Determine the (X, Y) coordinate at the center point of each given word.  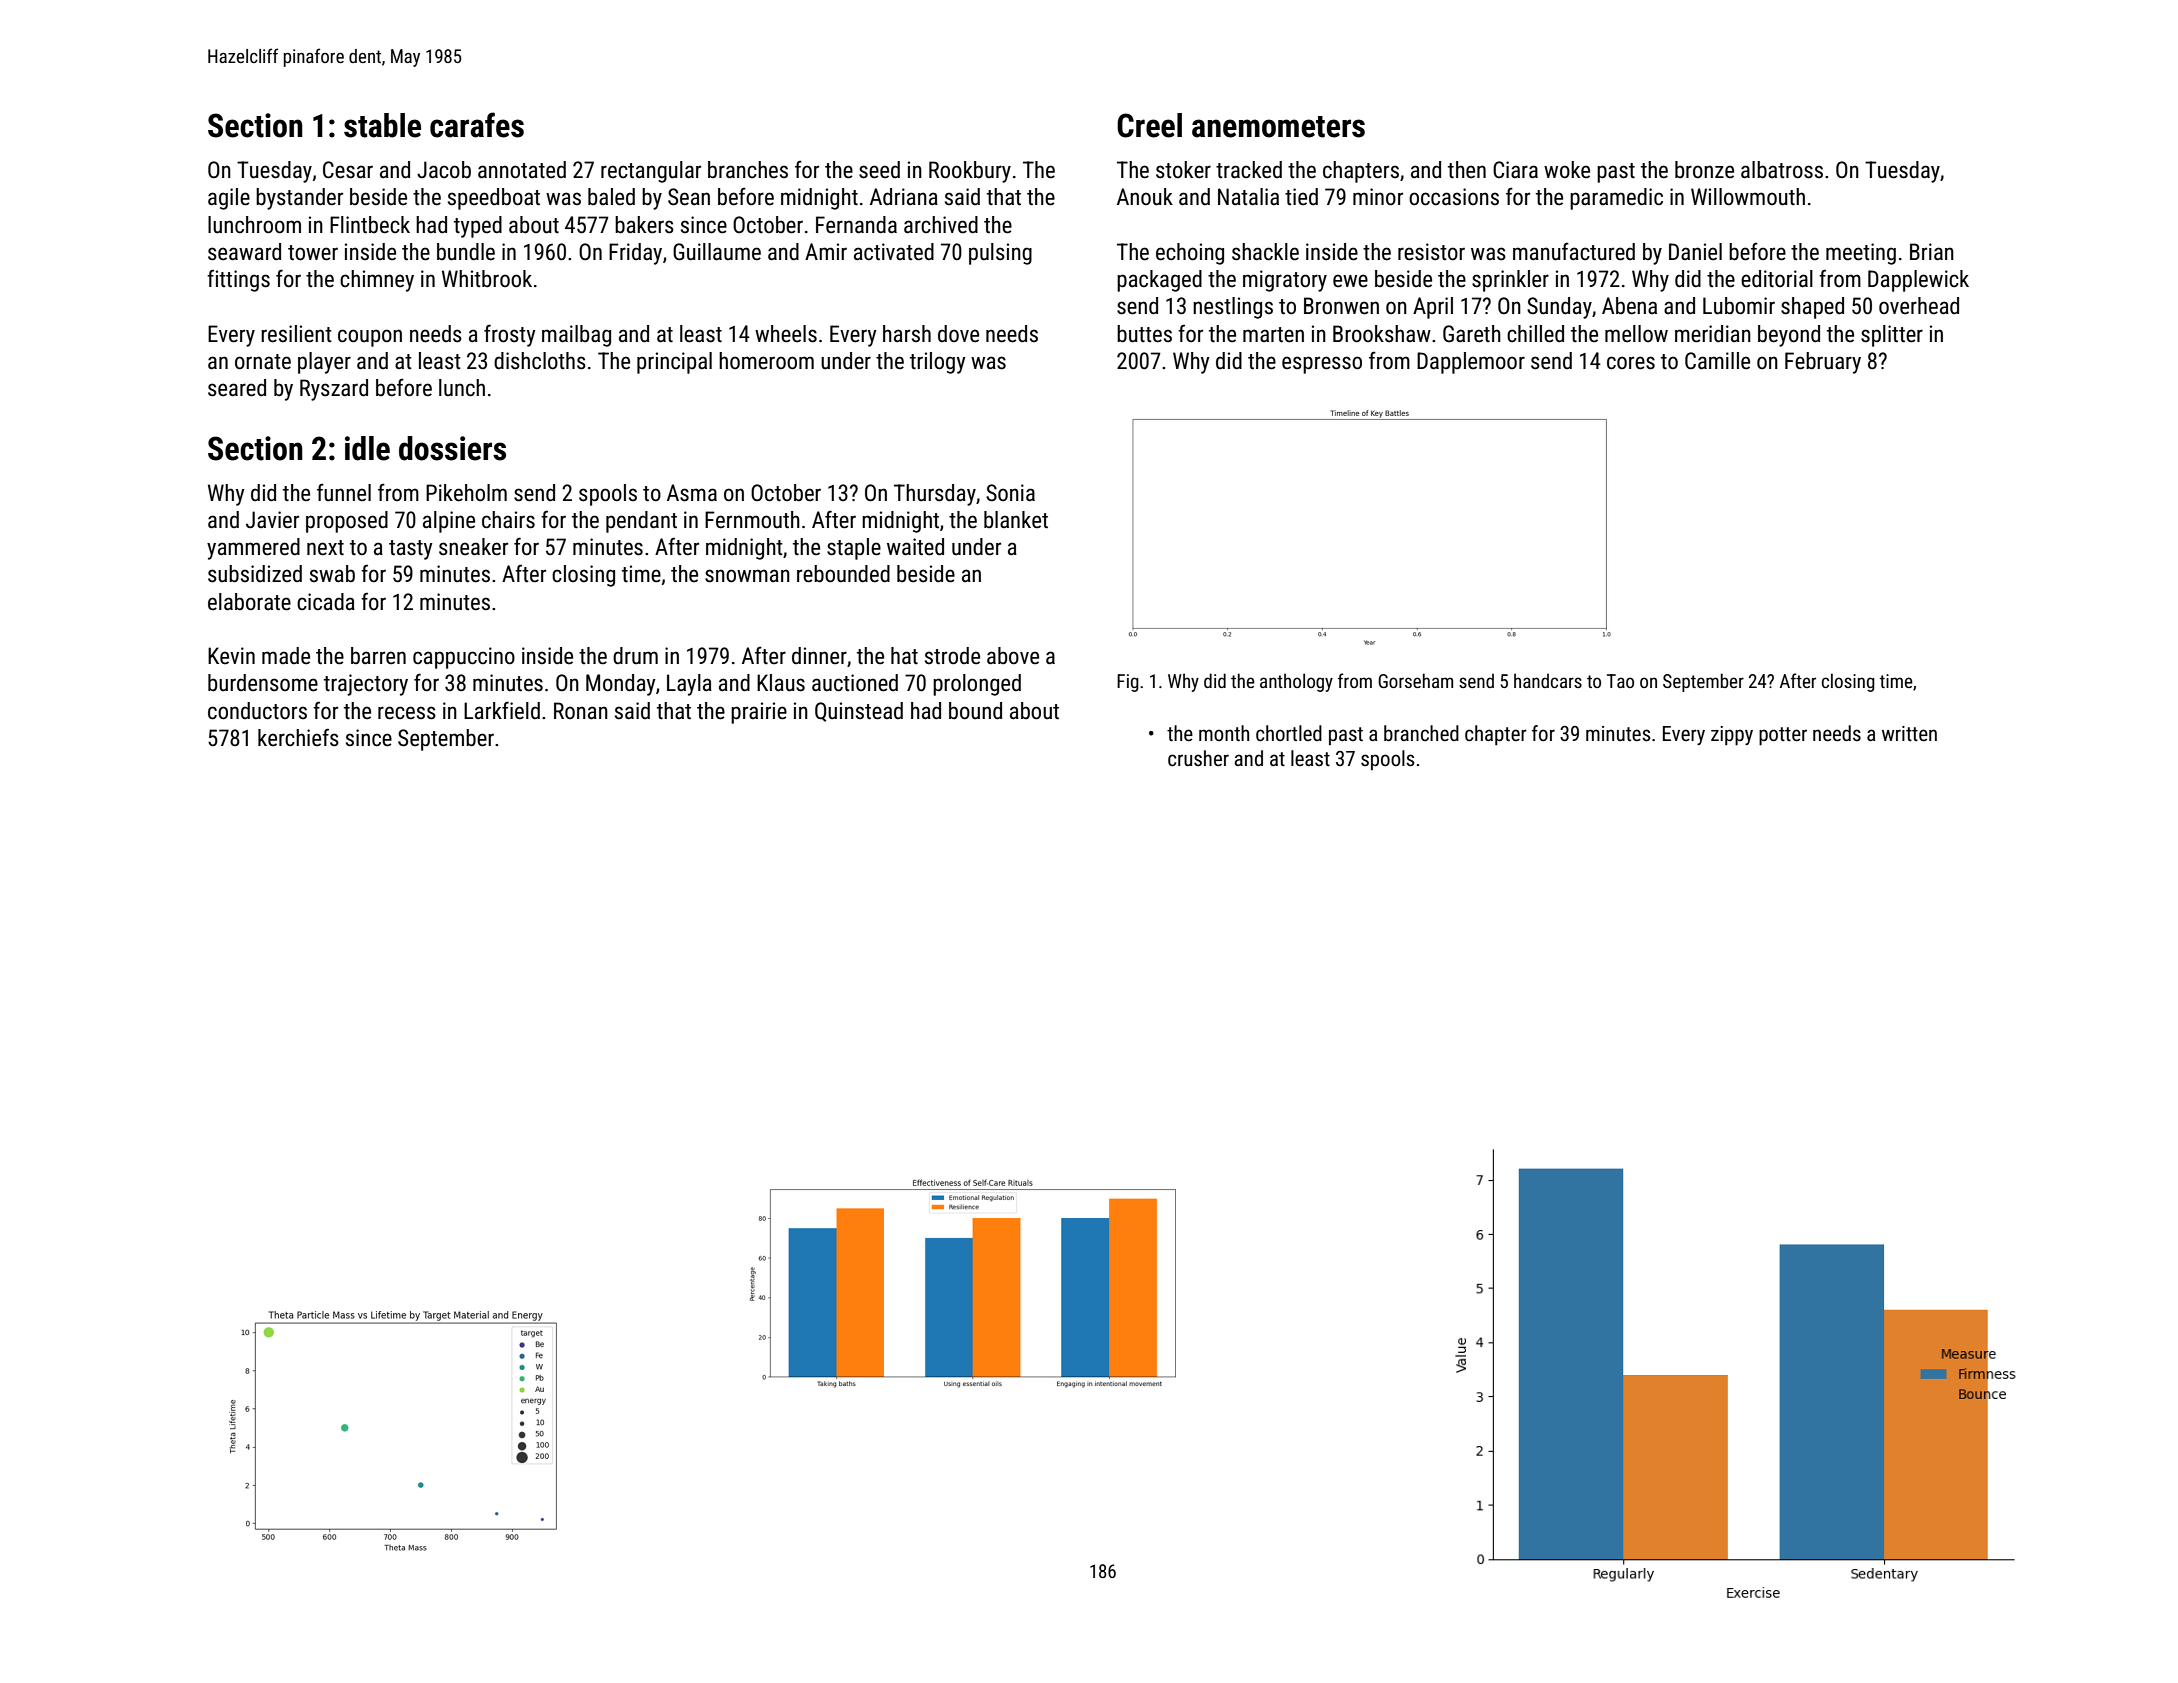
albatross (1782, 170)
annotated (522, 170)
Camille (1717, 361)
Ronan (581, 711)
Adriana (904, 197)
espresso (1322, 365)
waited (915, 547)
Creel (1149, 125)
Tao (1620, 681)
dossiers (452, 448)
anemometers (1278, 127)
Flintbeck (370, 225)
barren (378, 656)
